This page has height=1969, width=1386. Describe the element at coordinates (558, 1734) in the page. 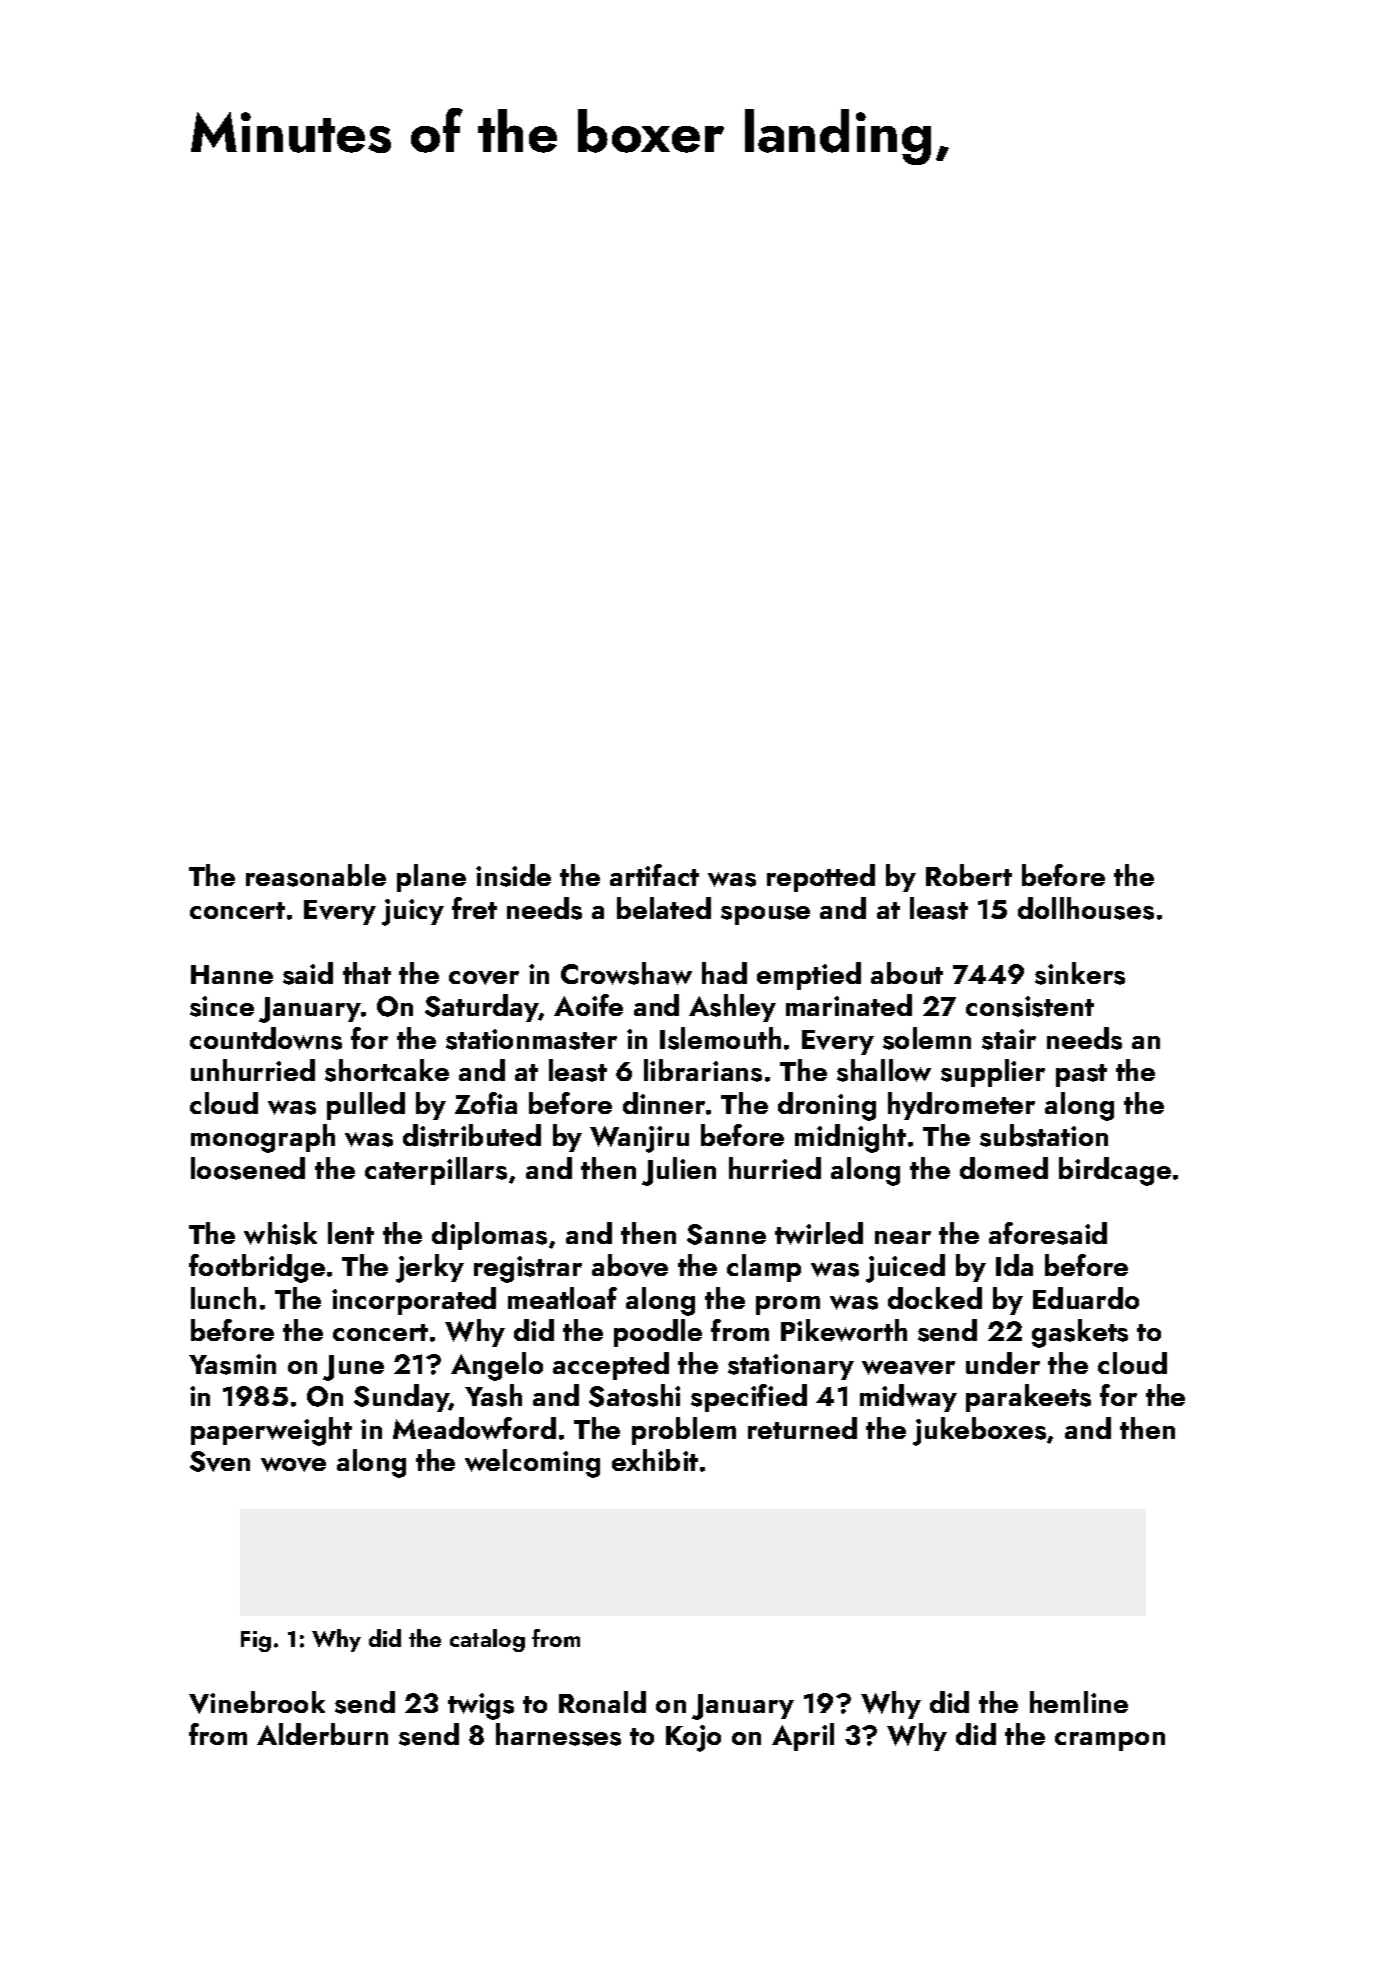

I see `harnesses` at that location.
